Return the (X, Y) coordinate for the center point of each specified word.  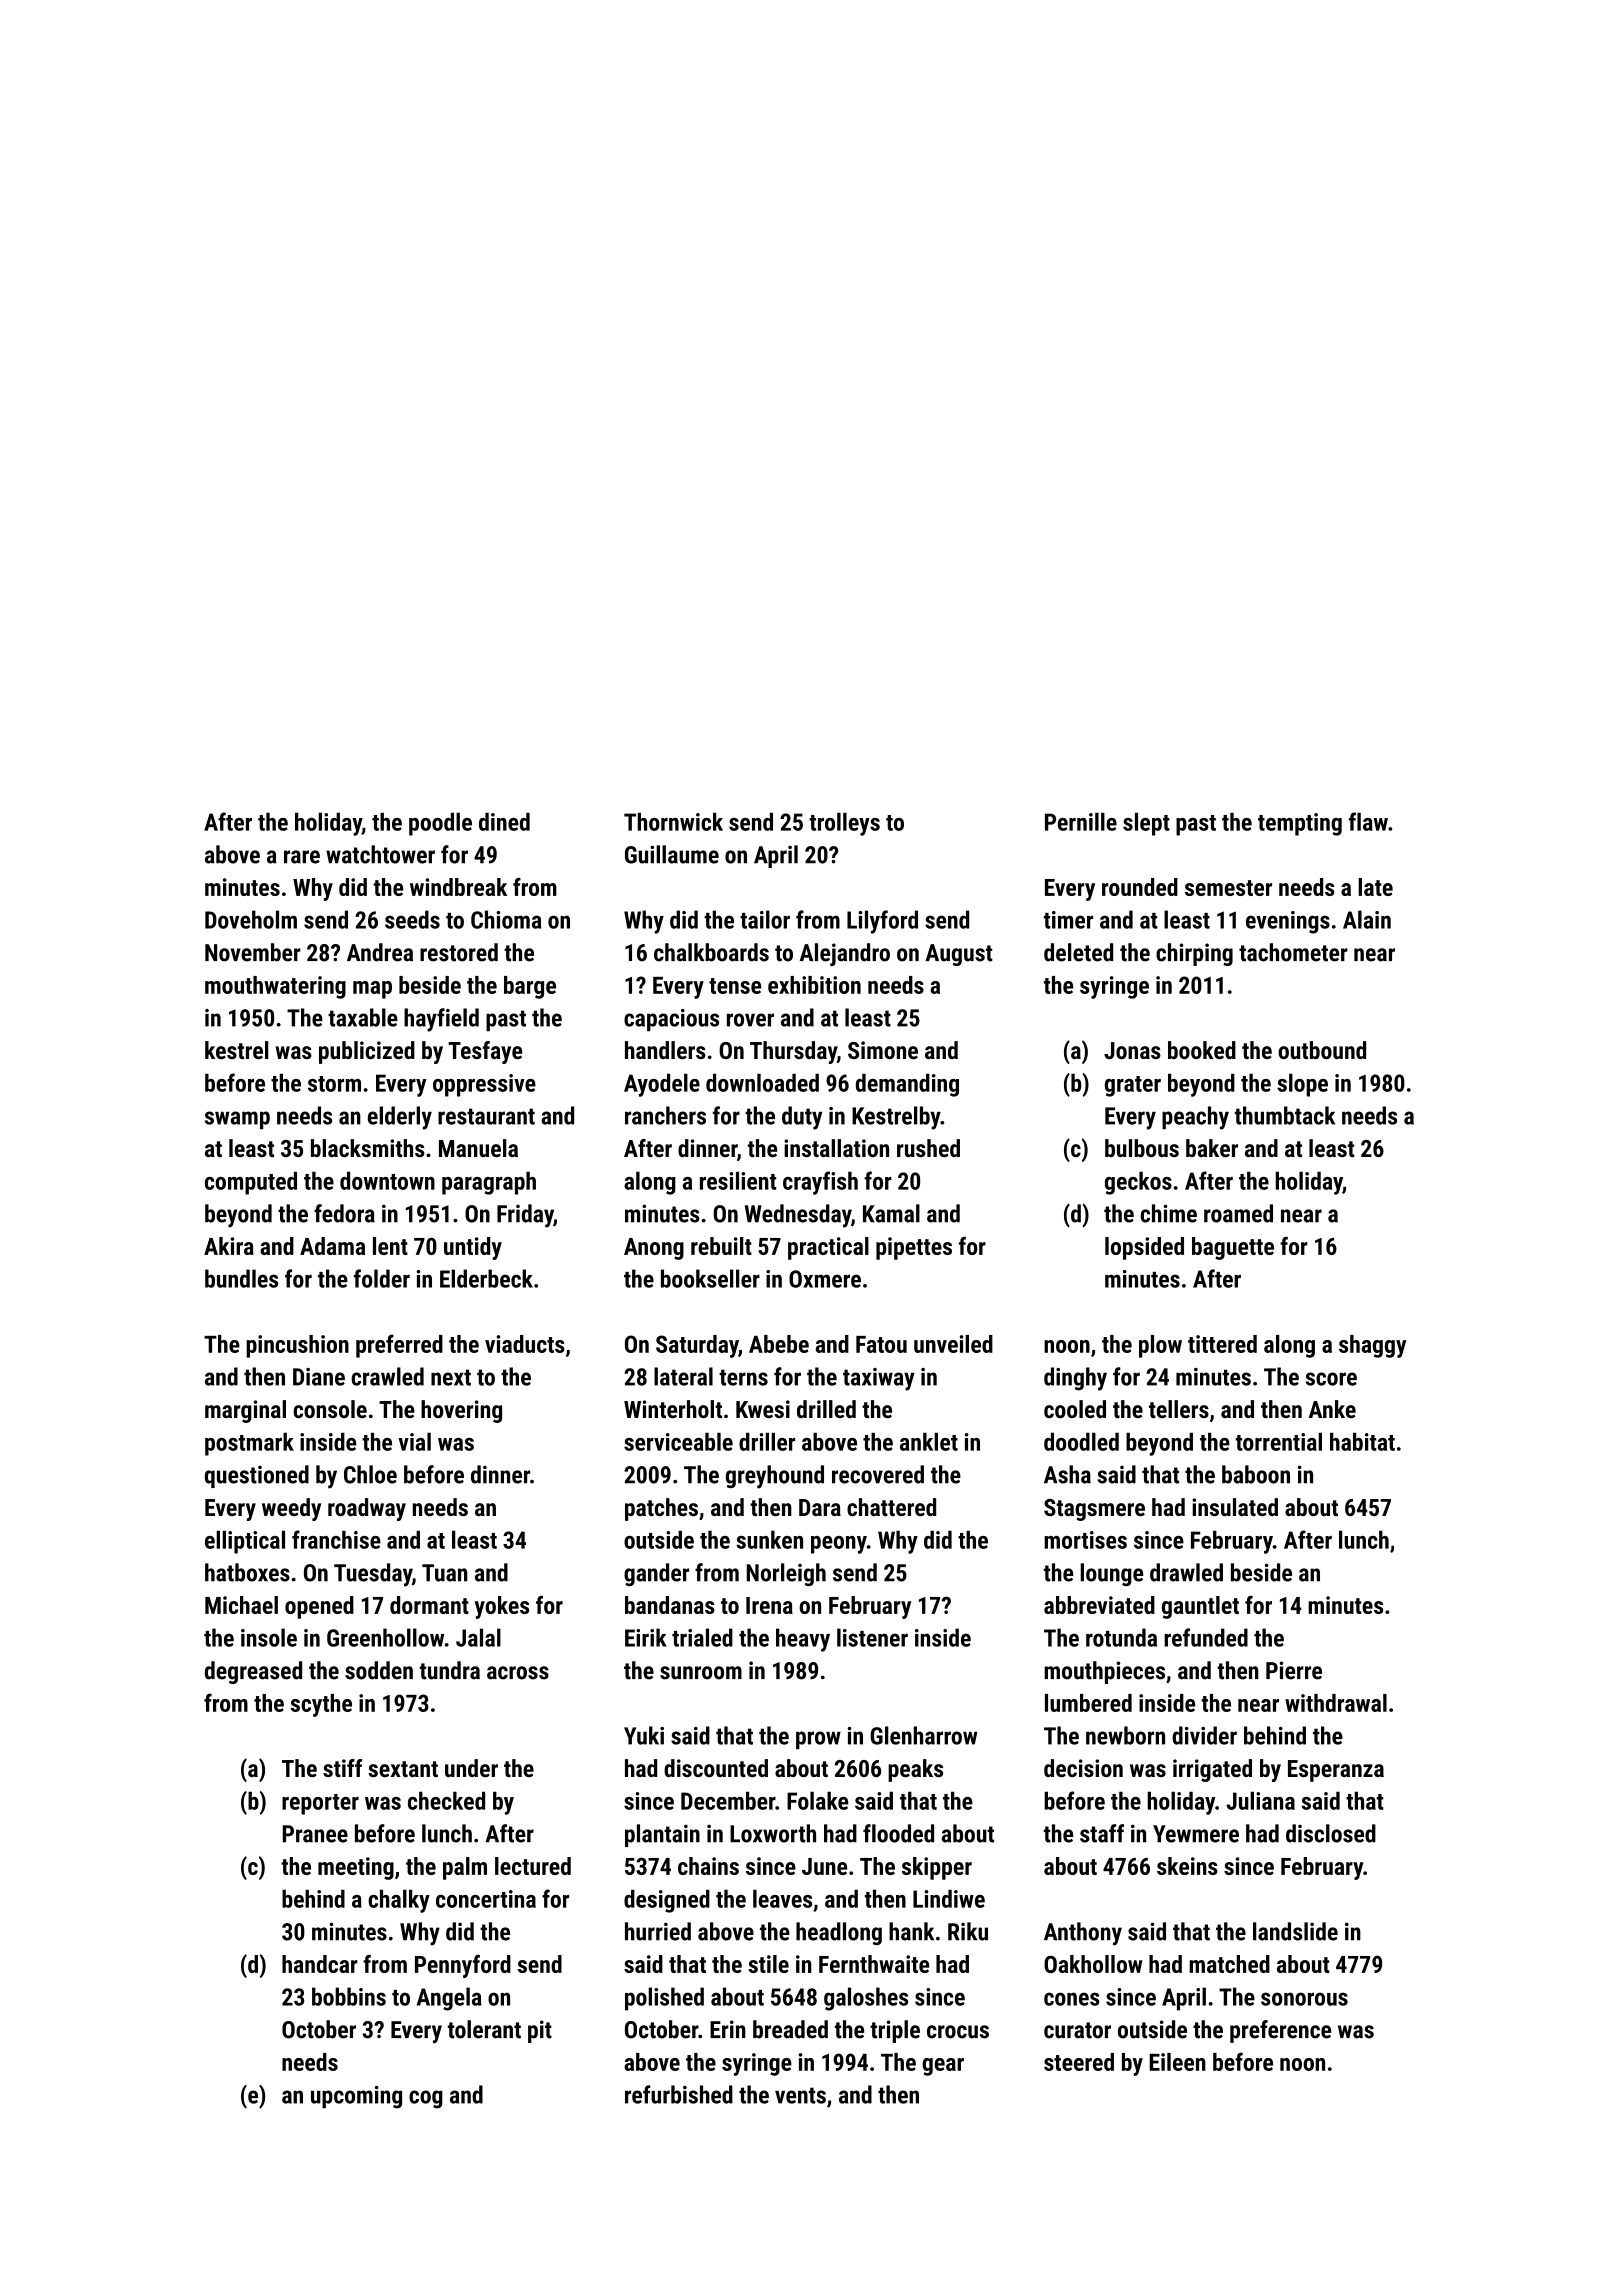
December (728, 1801)
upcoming (356, 2097)
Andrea (380, 952)
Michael (241, 1605)
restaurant (486, 1116)
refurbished (679, 2094)
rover (750, 1020)
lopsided (1144, 1248)
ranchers (665, 1115)
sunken (769, 1539)
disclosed (1331, 1833)
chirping (1194, 954)
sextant (403, 1769)
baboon (1256, 1474)
